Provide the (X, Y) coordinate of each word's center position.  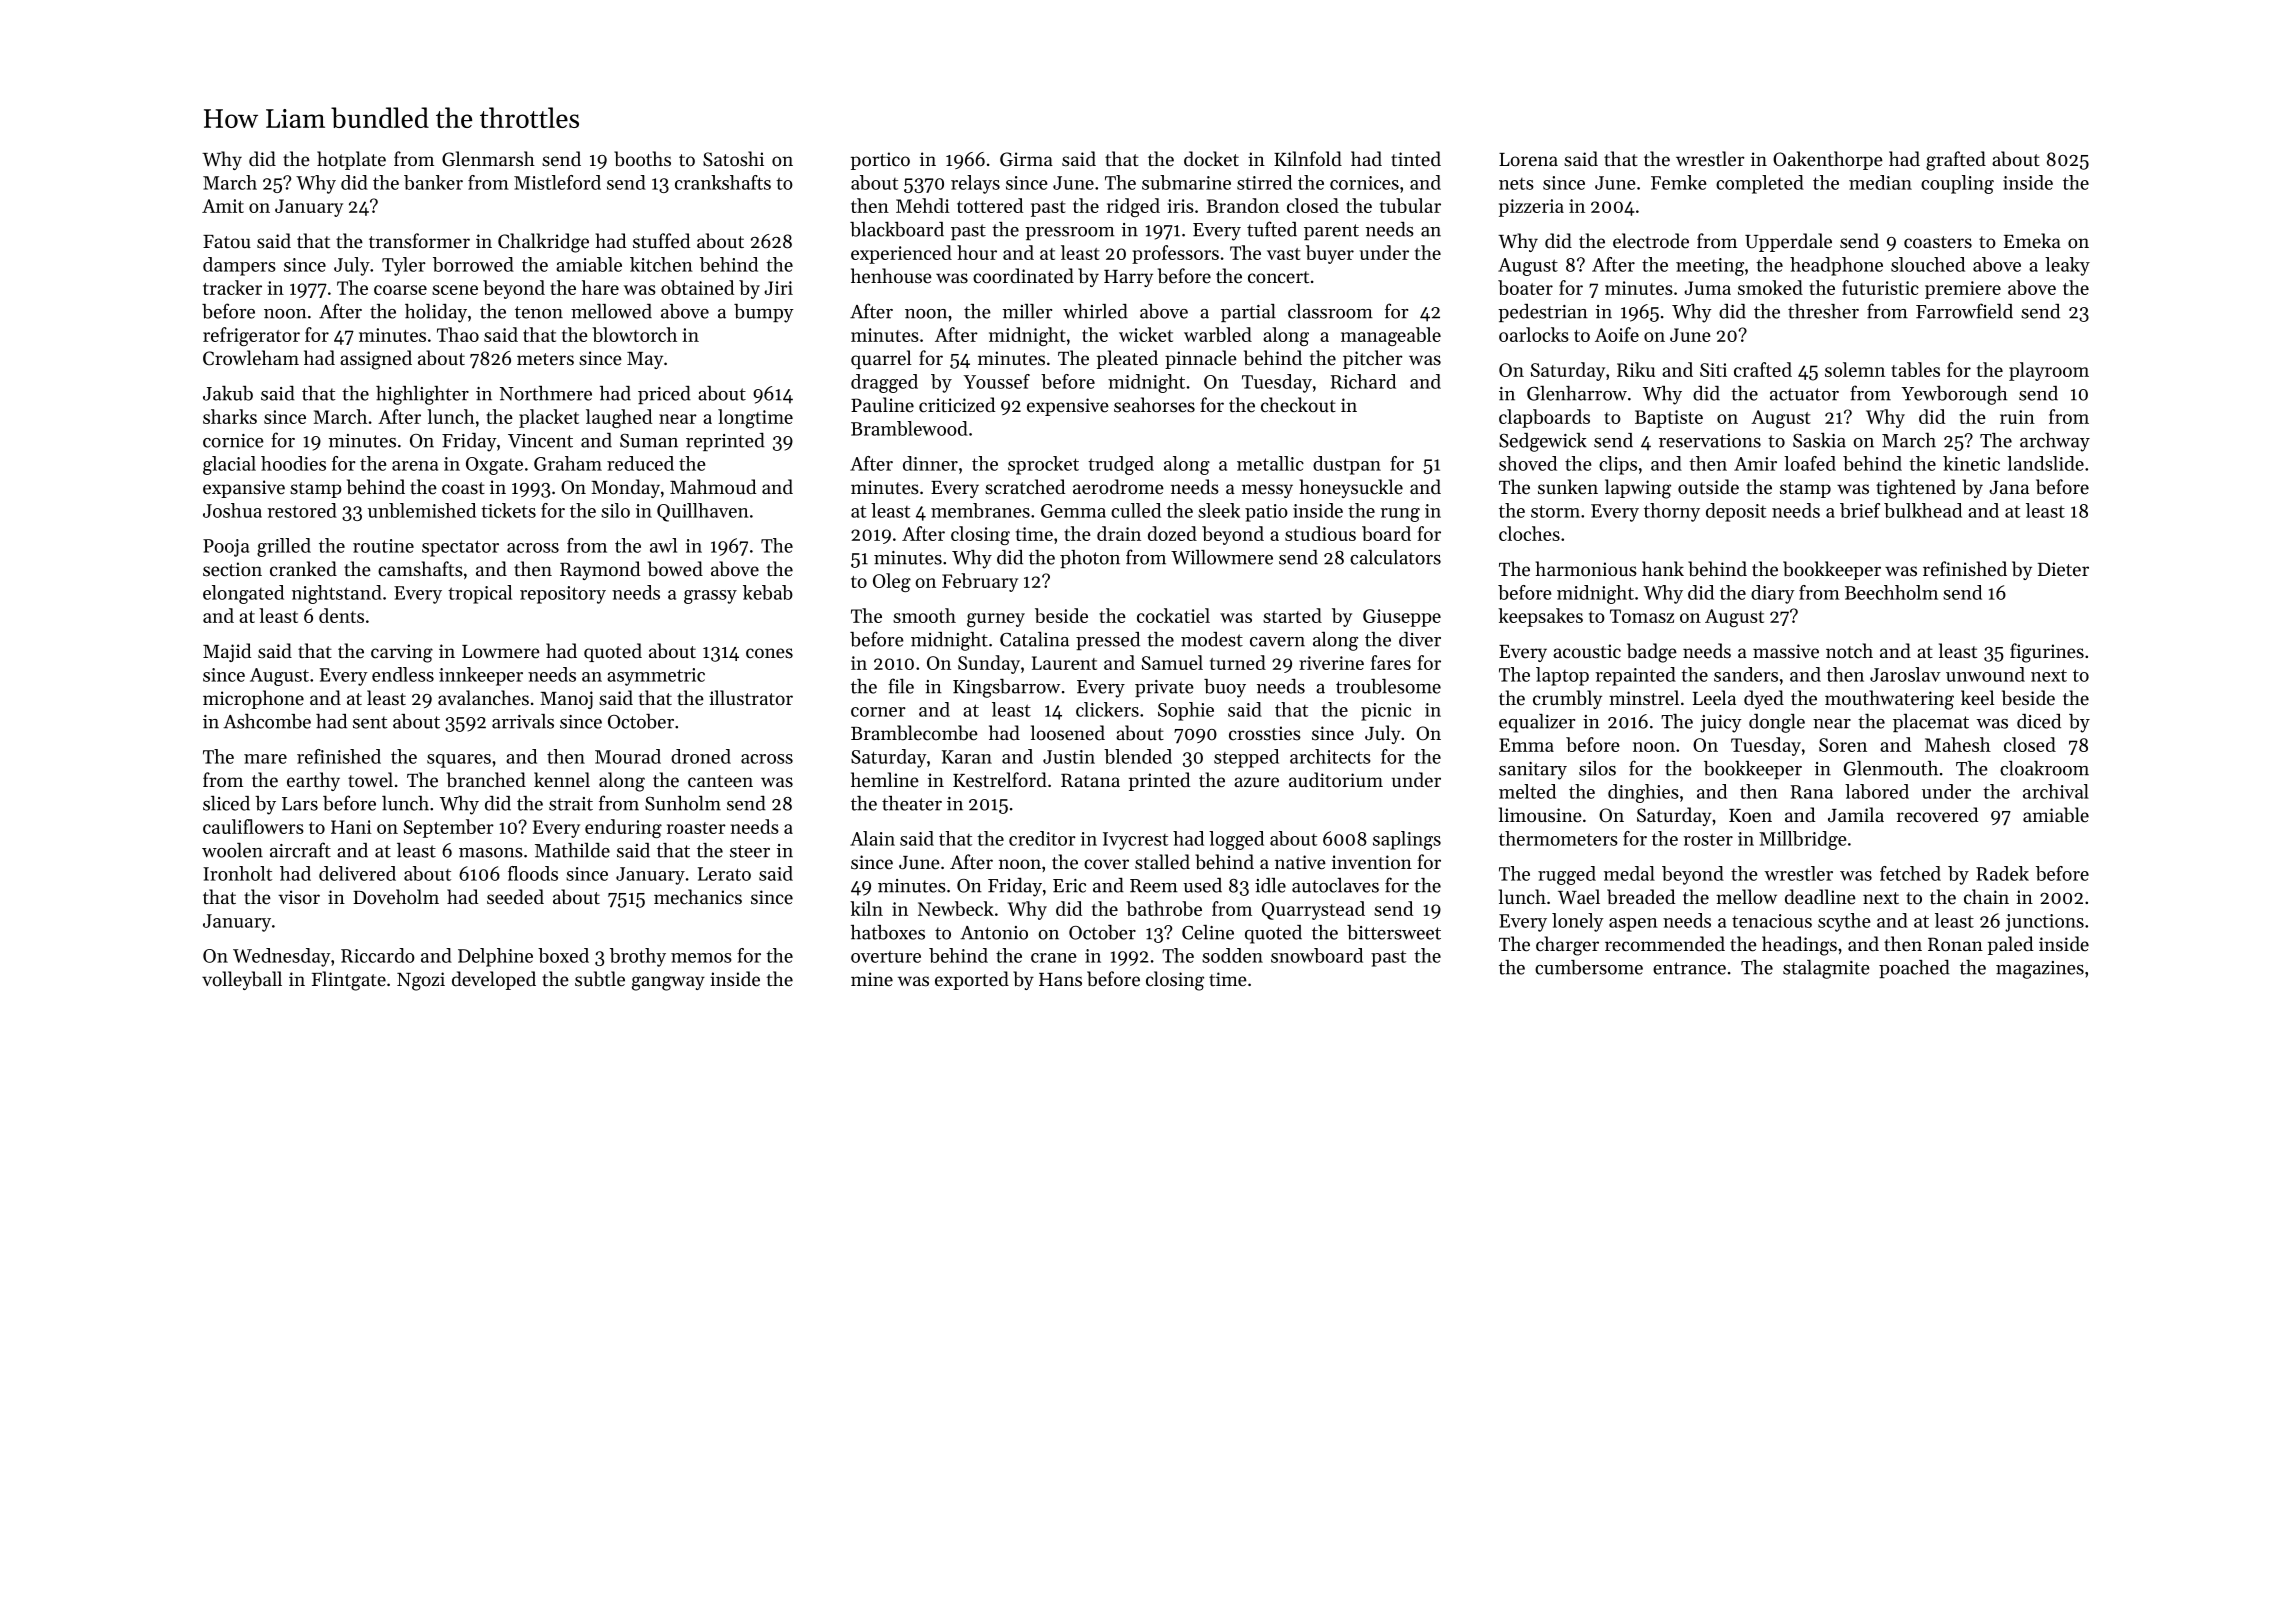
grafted (1956, 161)
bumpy (764, 313)
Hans (1060, 980)
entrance (1689, 968)
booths (642, 159)
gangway (668, 983)
